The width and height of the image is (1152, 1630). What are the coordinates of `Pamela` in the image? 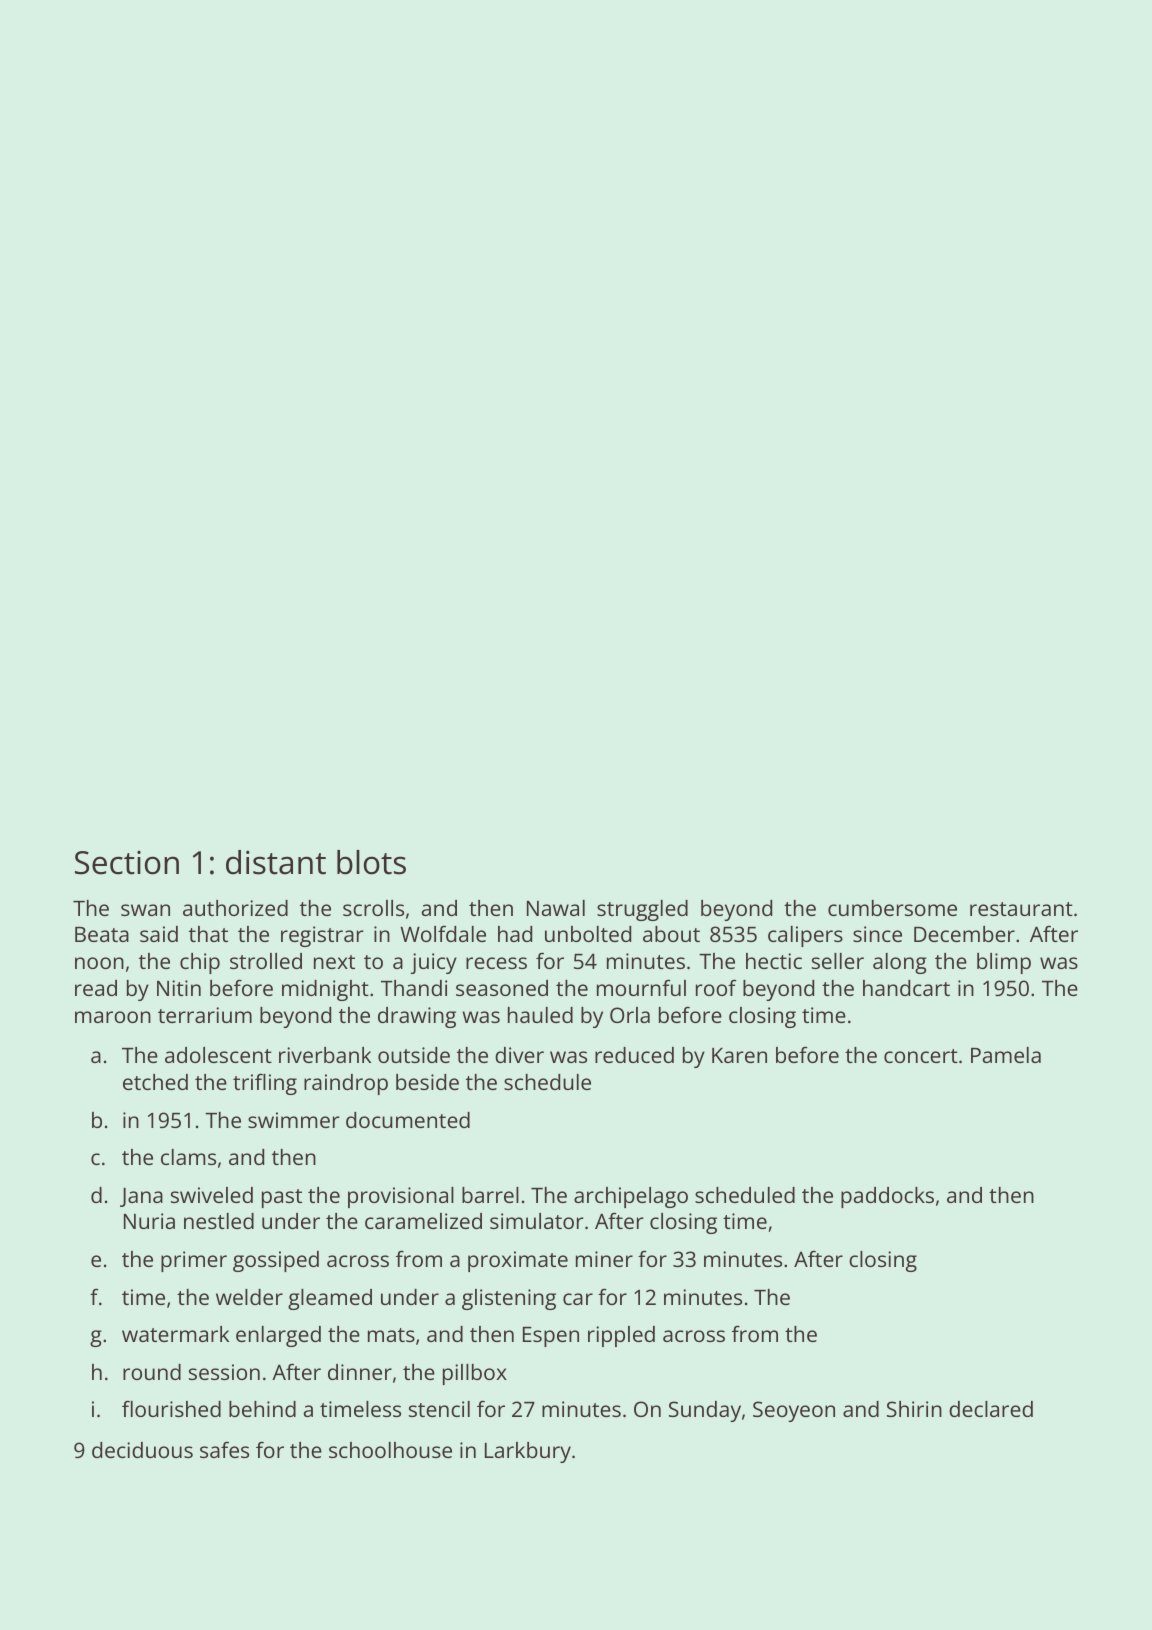 It's located at (1006, 1055).
